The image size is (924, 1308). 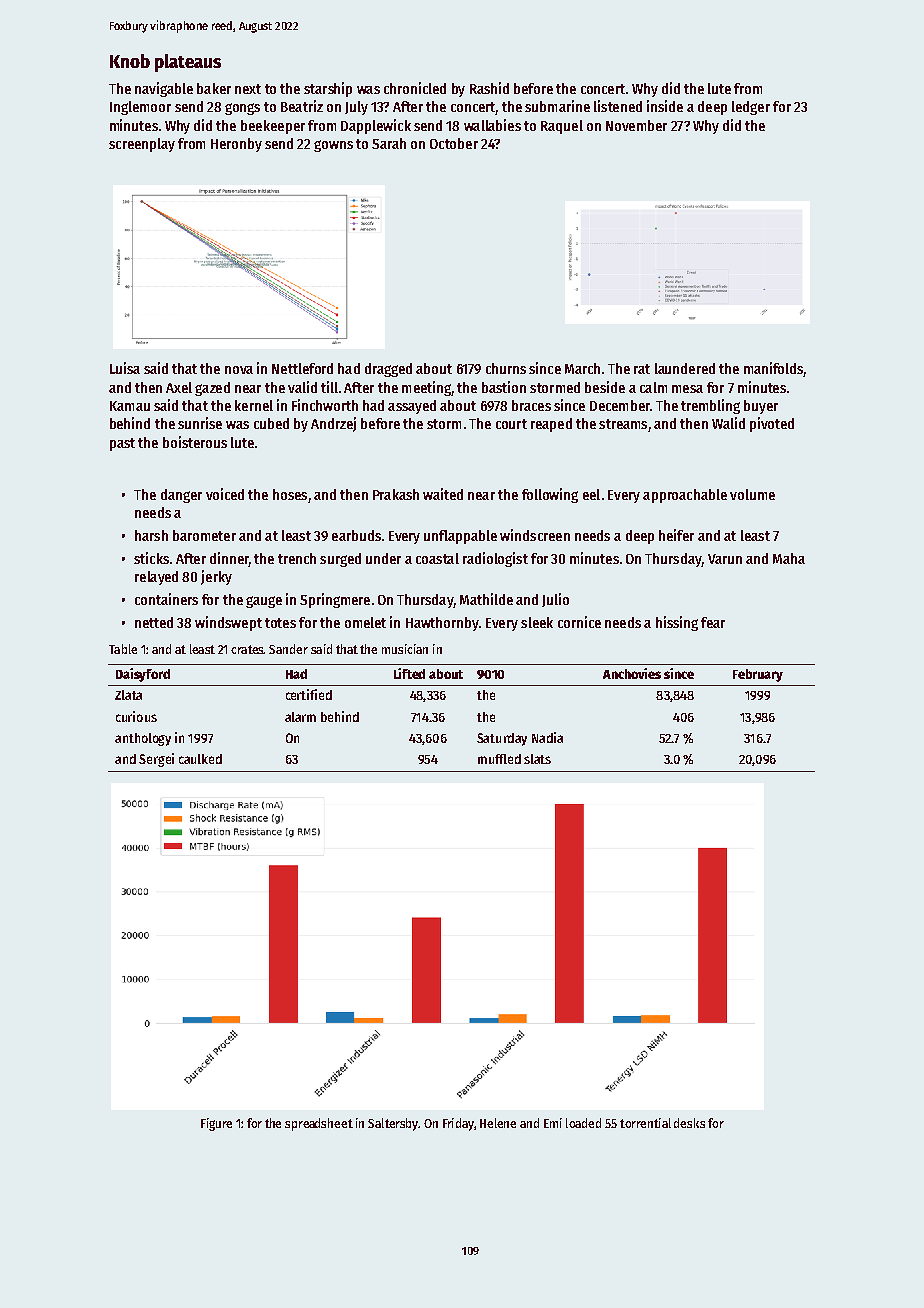 I want to click on muffled, so click(x=499, y=759).
